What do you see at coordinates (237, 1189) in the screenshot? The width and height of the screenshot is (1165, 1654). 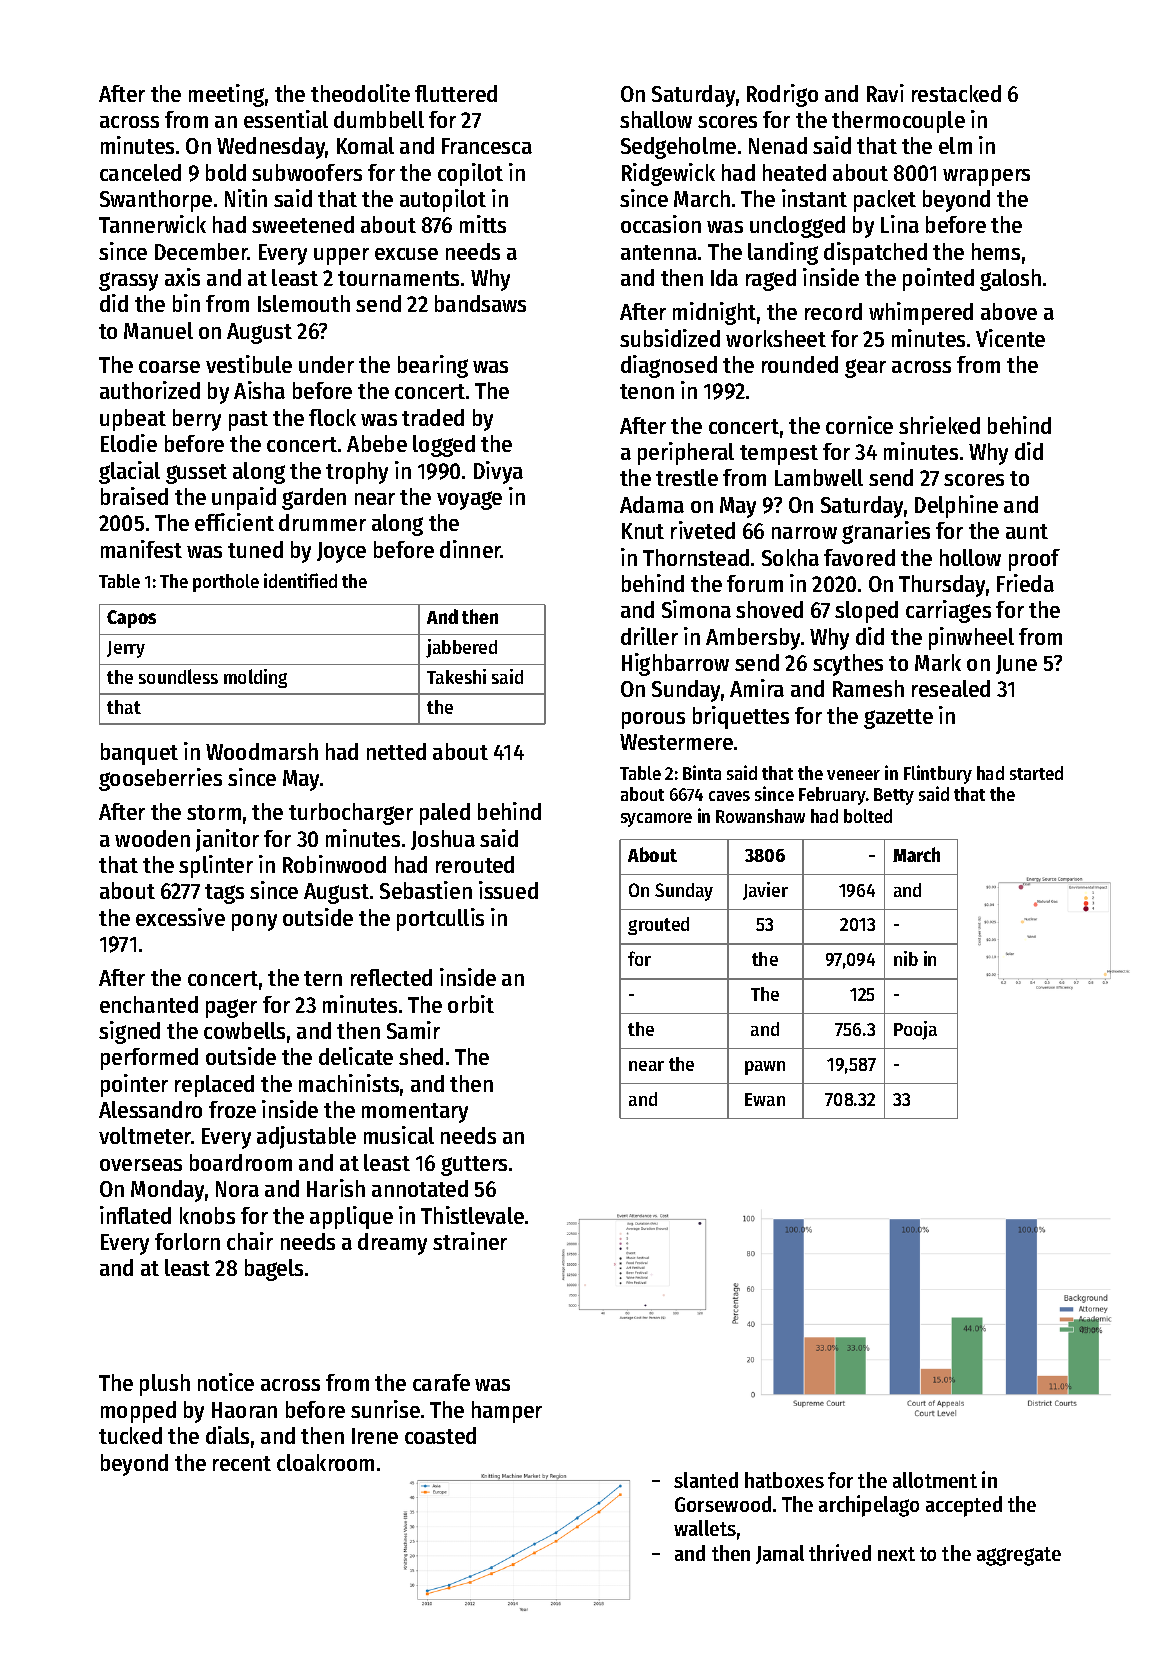 I see `Nora` at bounding box center [237, 1189].
